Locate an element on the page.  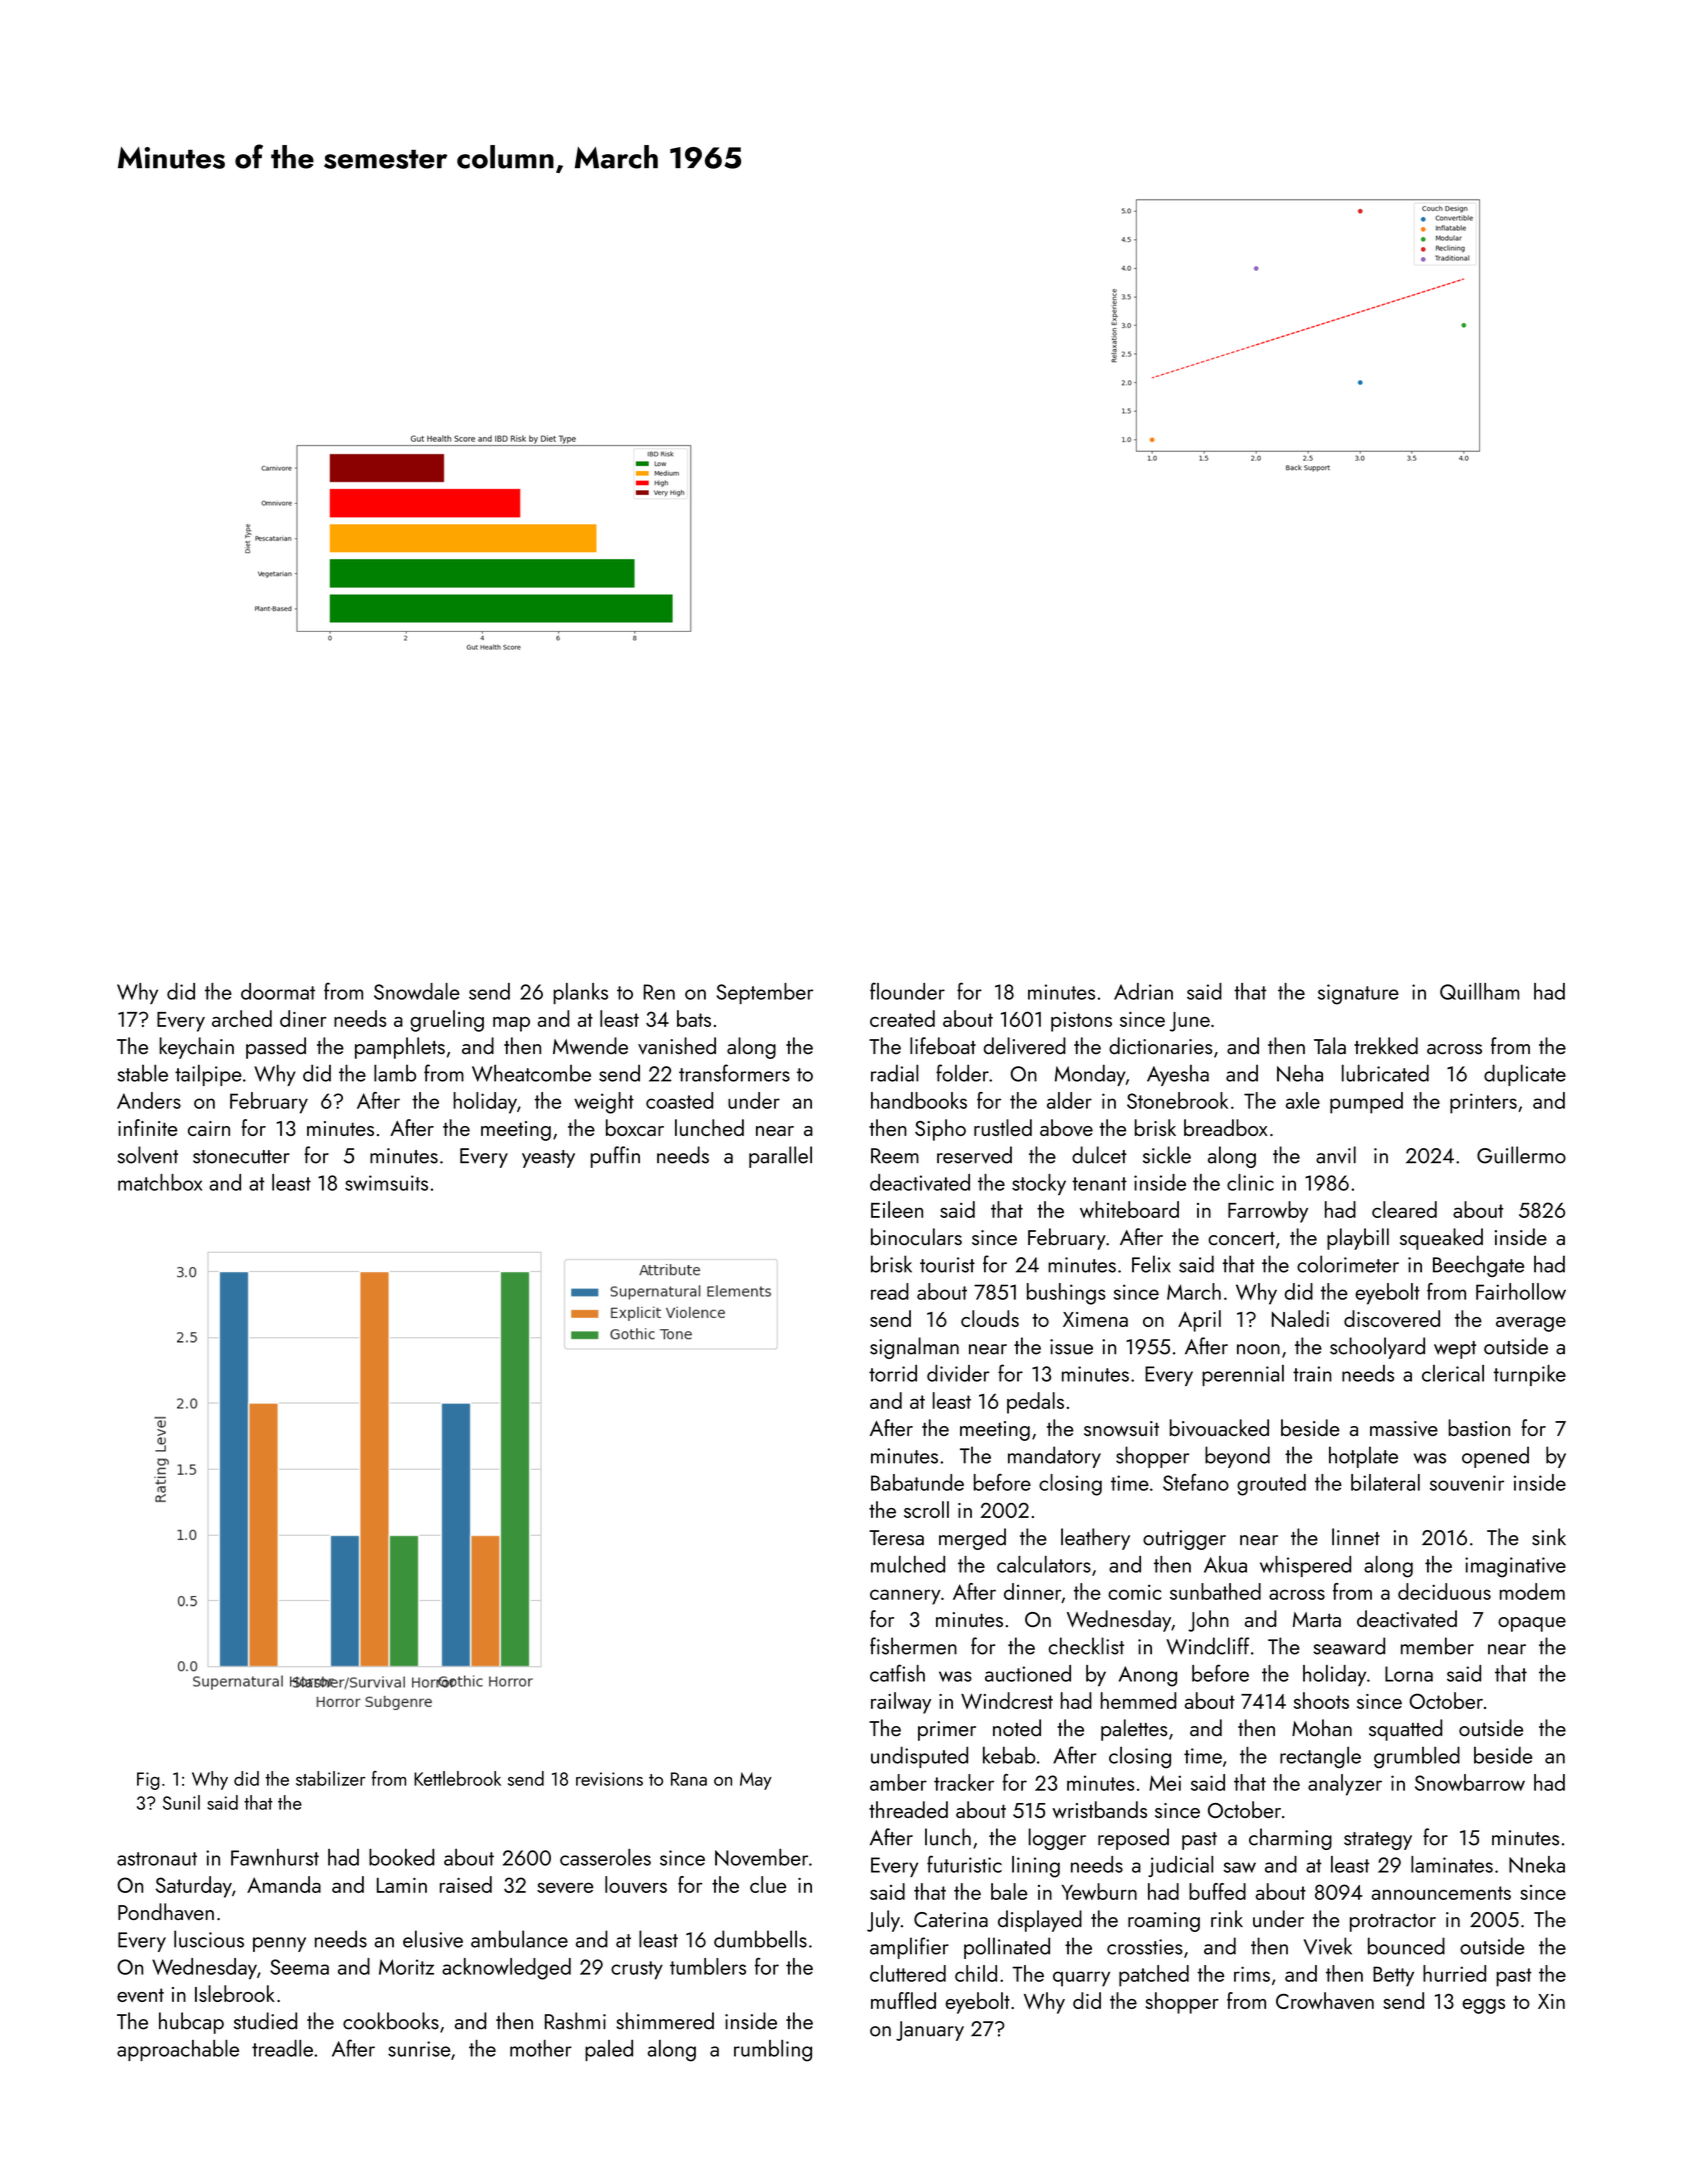
axle is located at coordinates (1303, 1100).
